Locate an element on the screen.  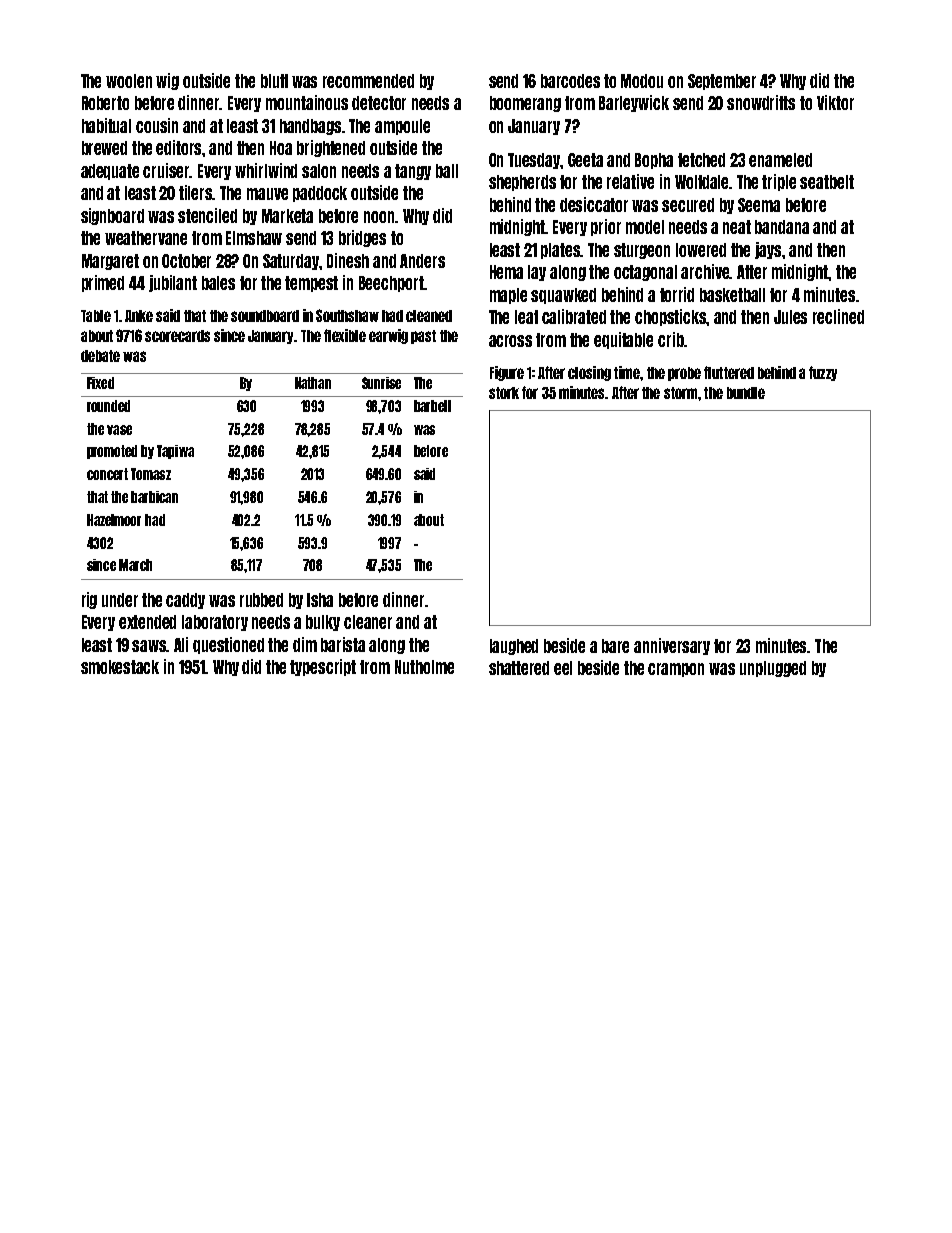
bundle is located at coordinates (746, 393).
